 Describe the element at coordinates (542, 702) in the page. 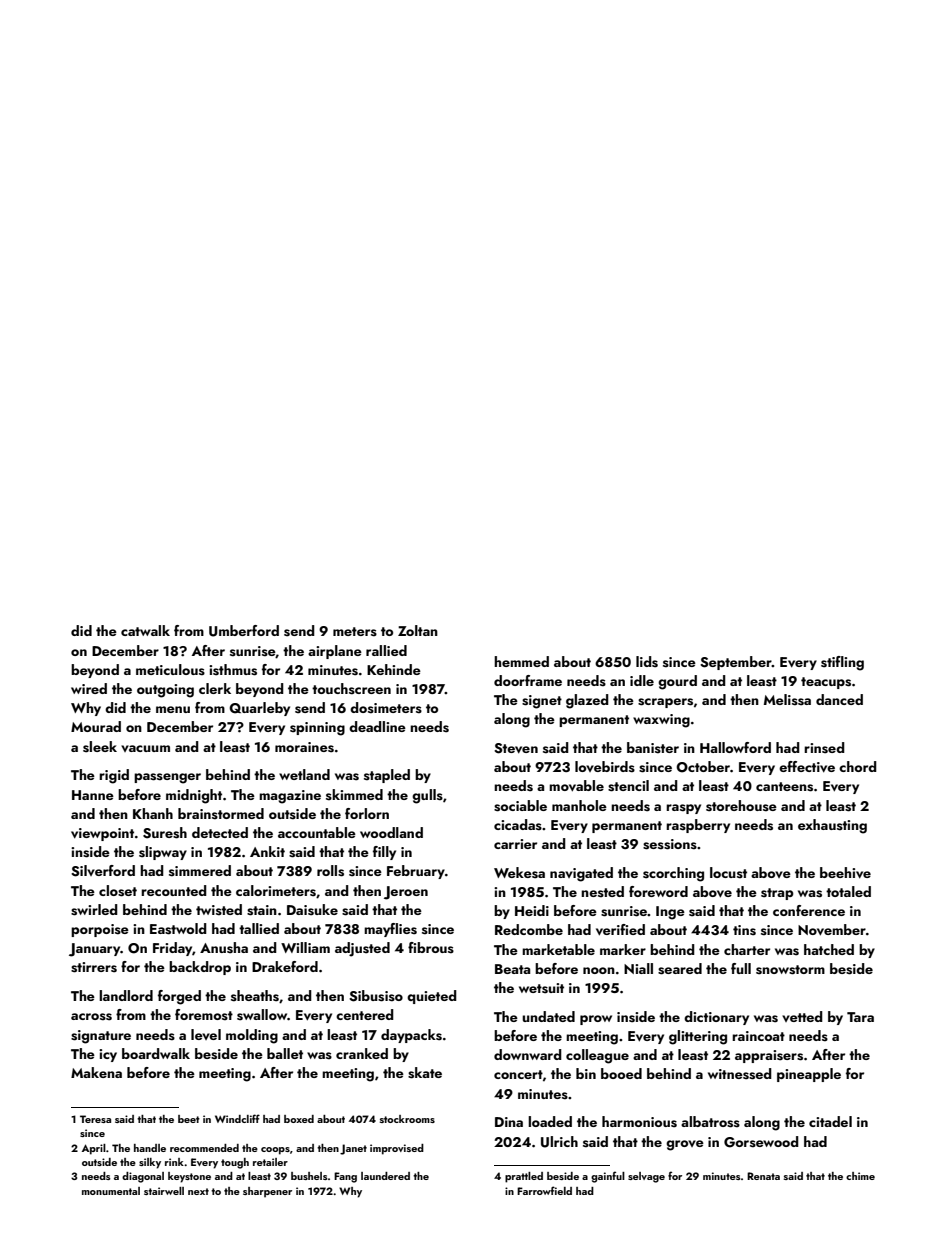

I see `signet` at that location.
